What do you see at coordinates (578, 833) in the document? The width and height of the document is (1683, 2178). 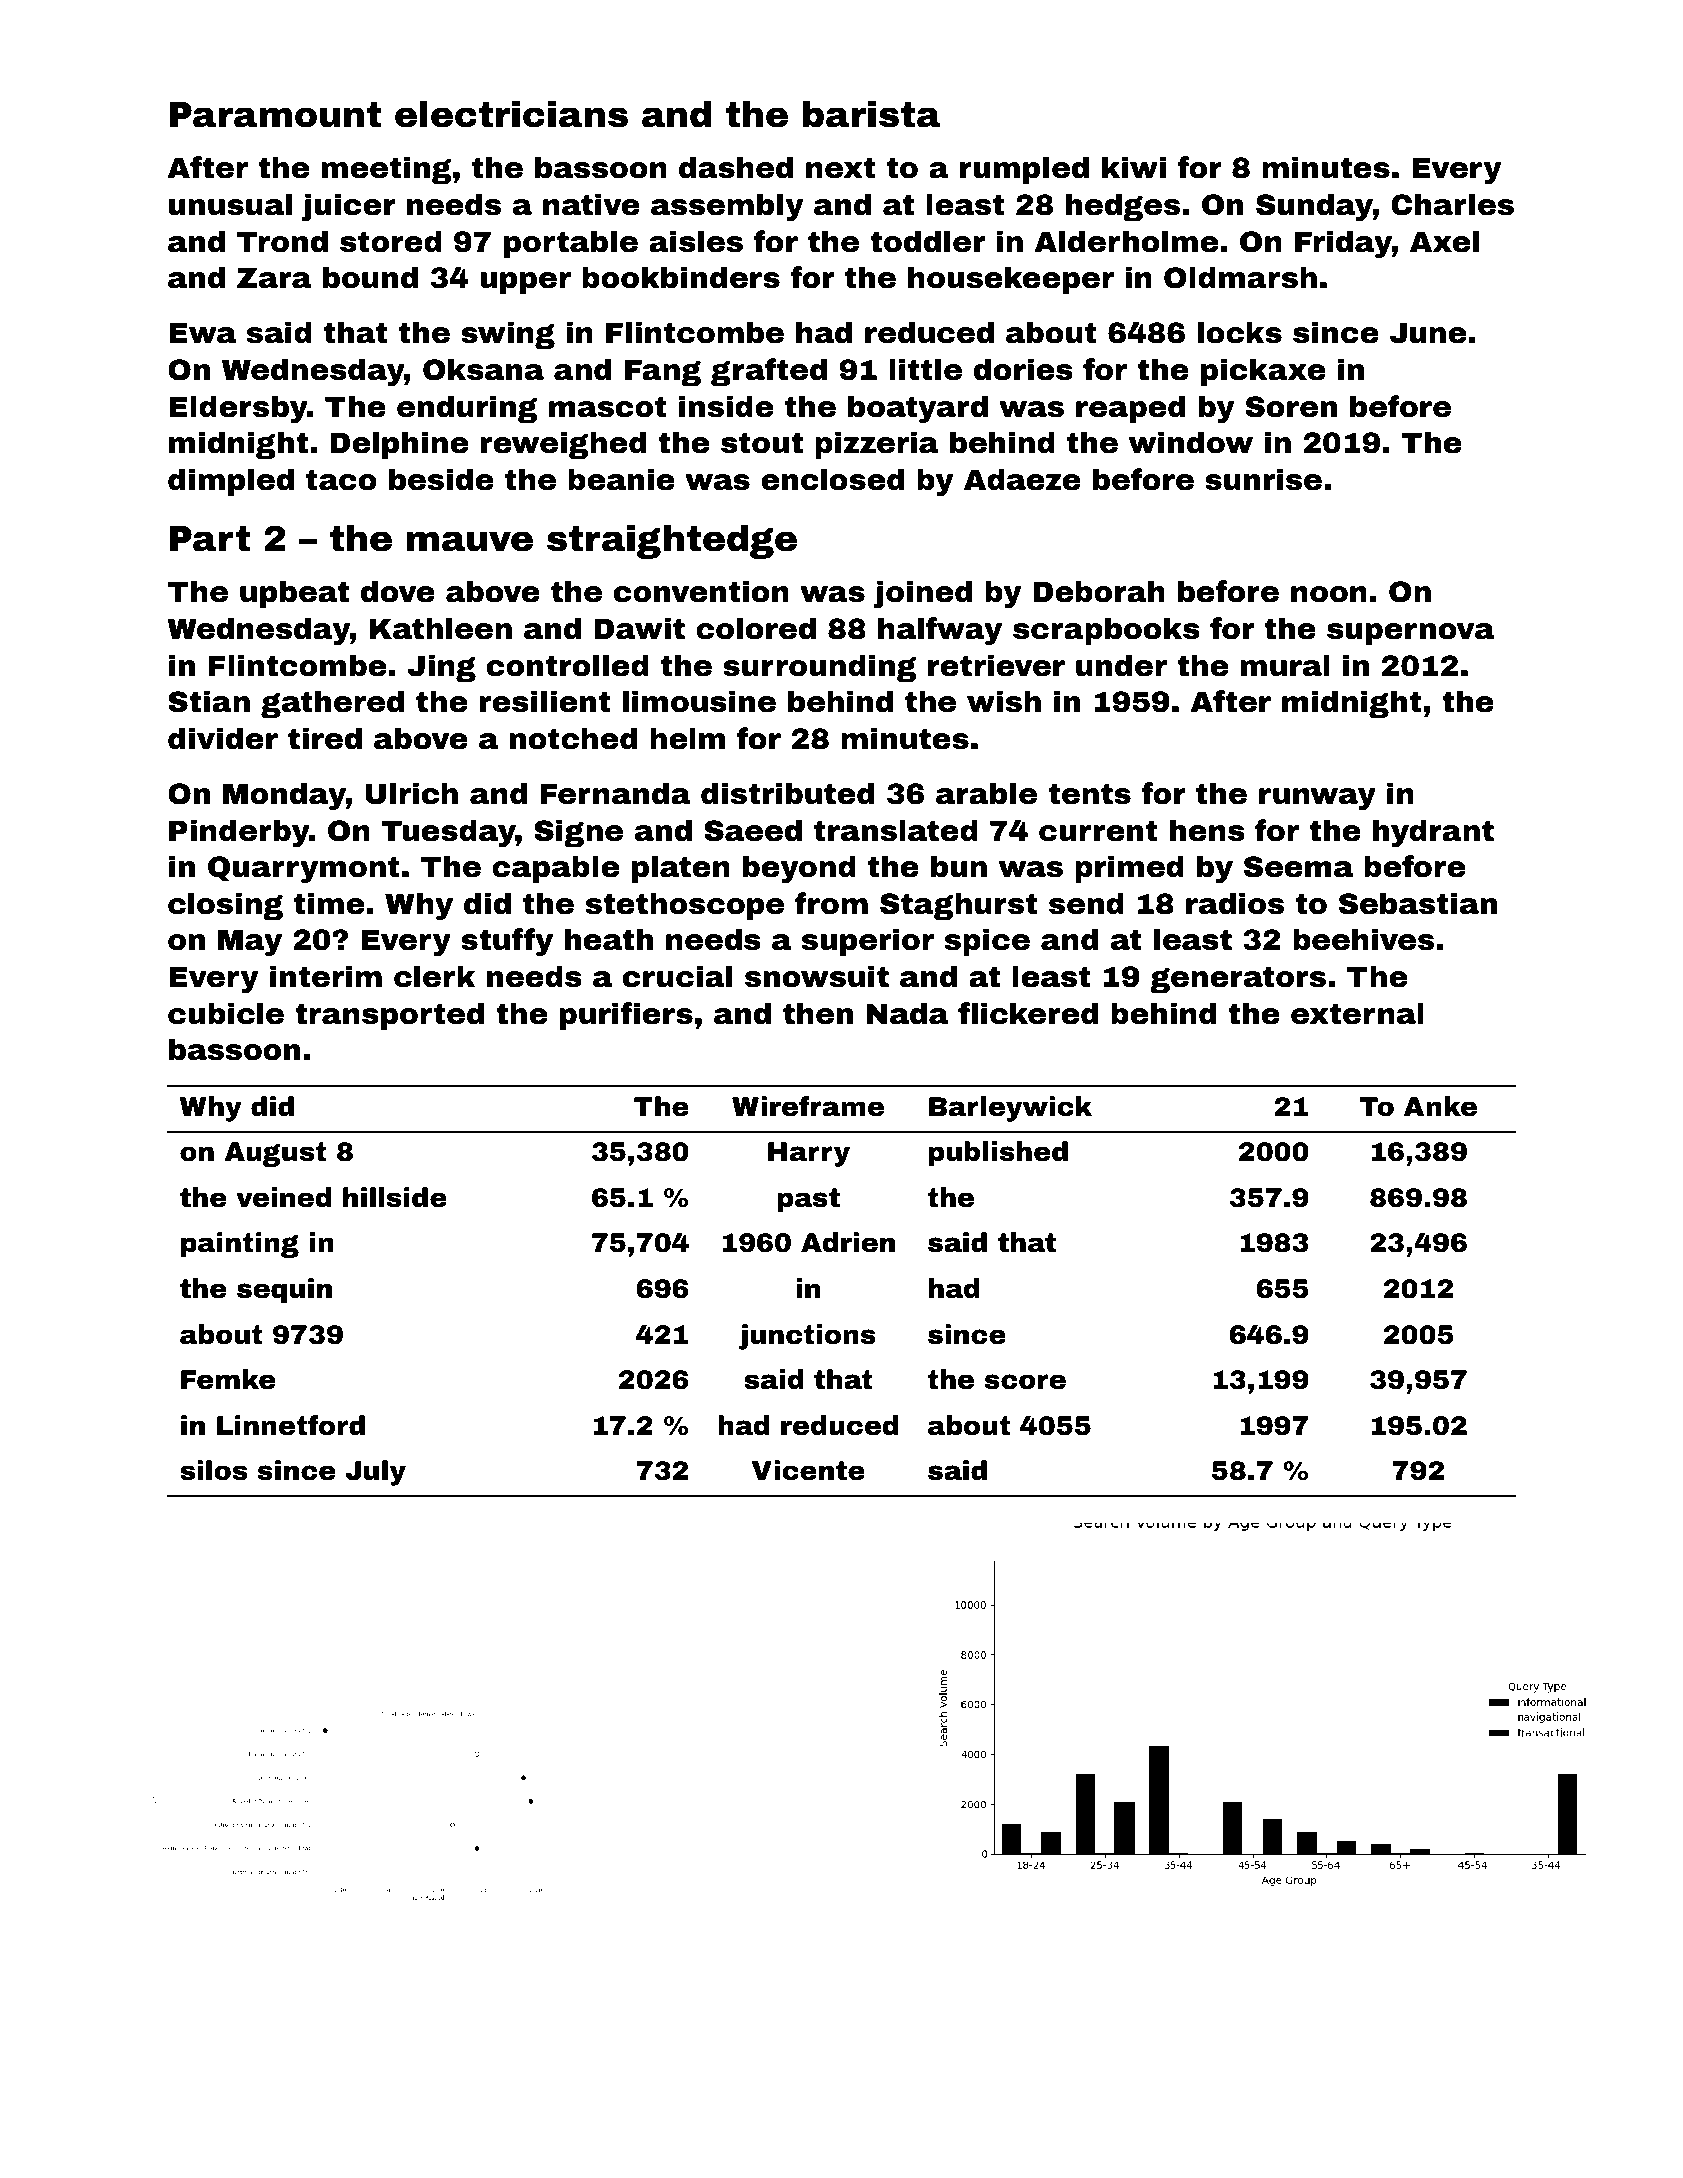 I see `Signe` at bounding box center [578, 833].
